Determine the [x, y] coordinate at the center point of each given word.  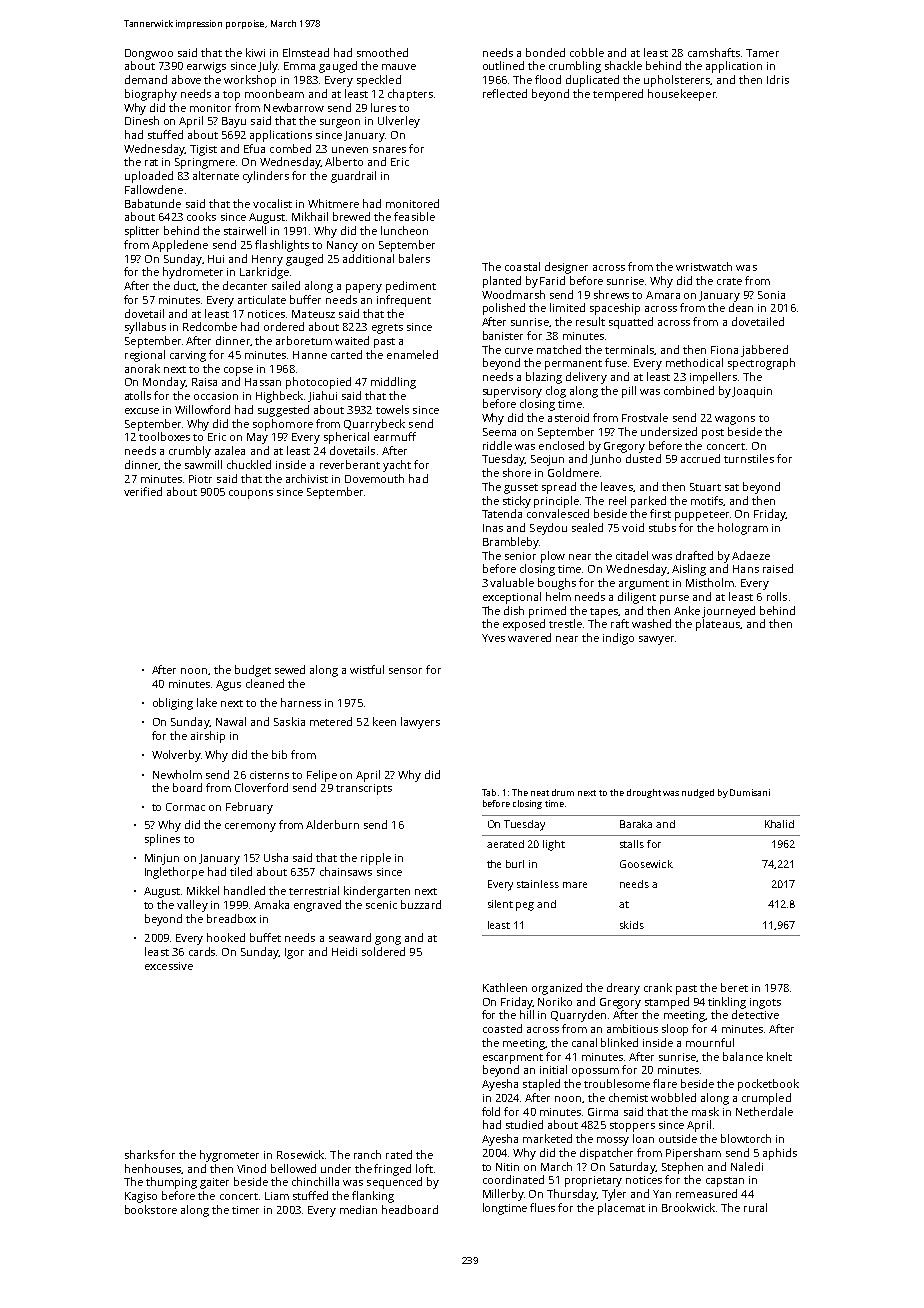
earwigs [206, 67]
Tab [489, 792]
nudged [698, 793]
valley [192, 906]
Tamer [762, 53]
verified [143, 491]
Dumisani [750, 792]
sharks [141, 1154]
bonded [545, 52]
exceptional [512, 598]
